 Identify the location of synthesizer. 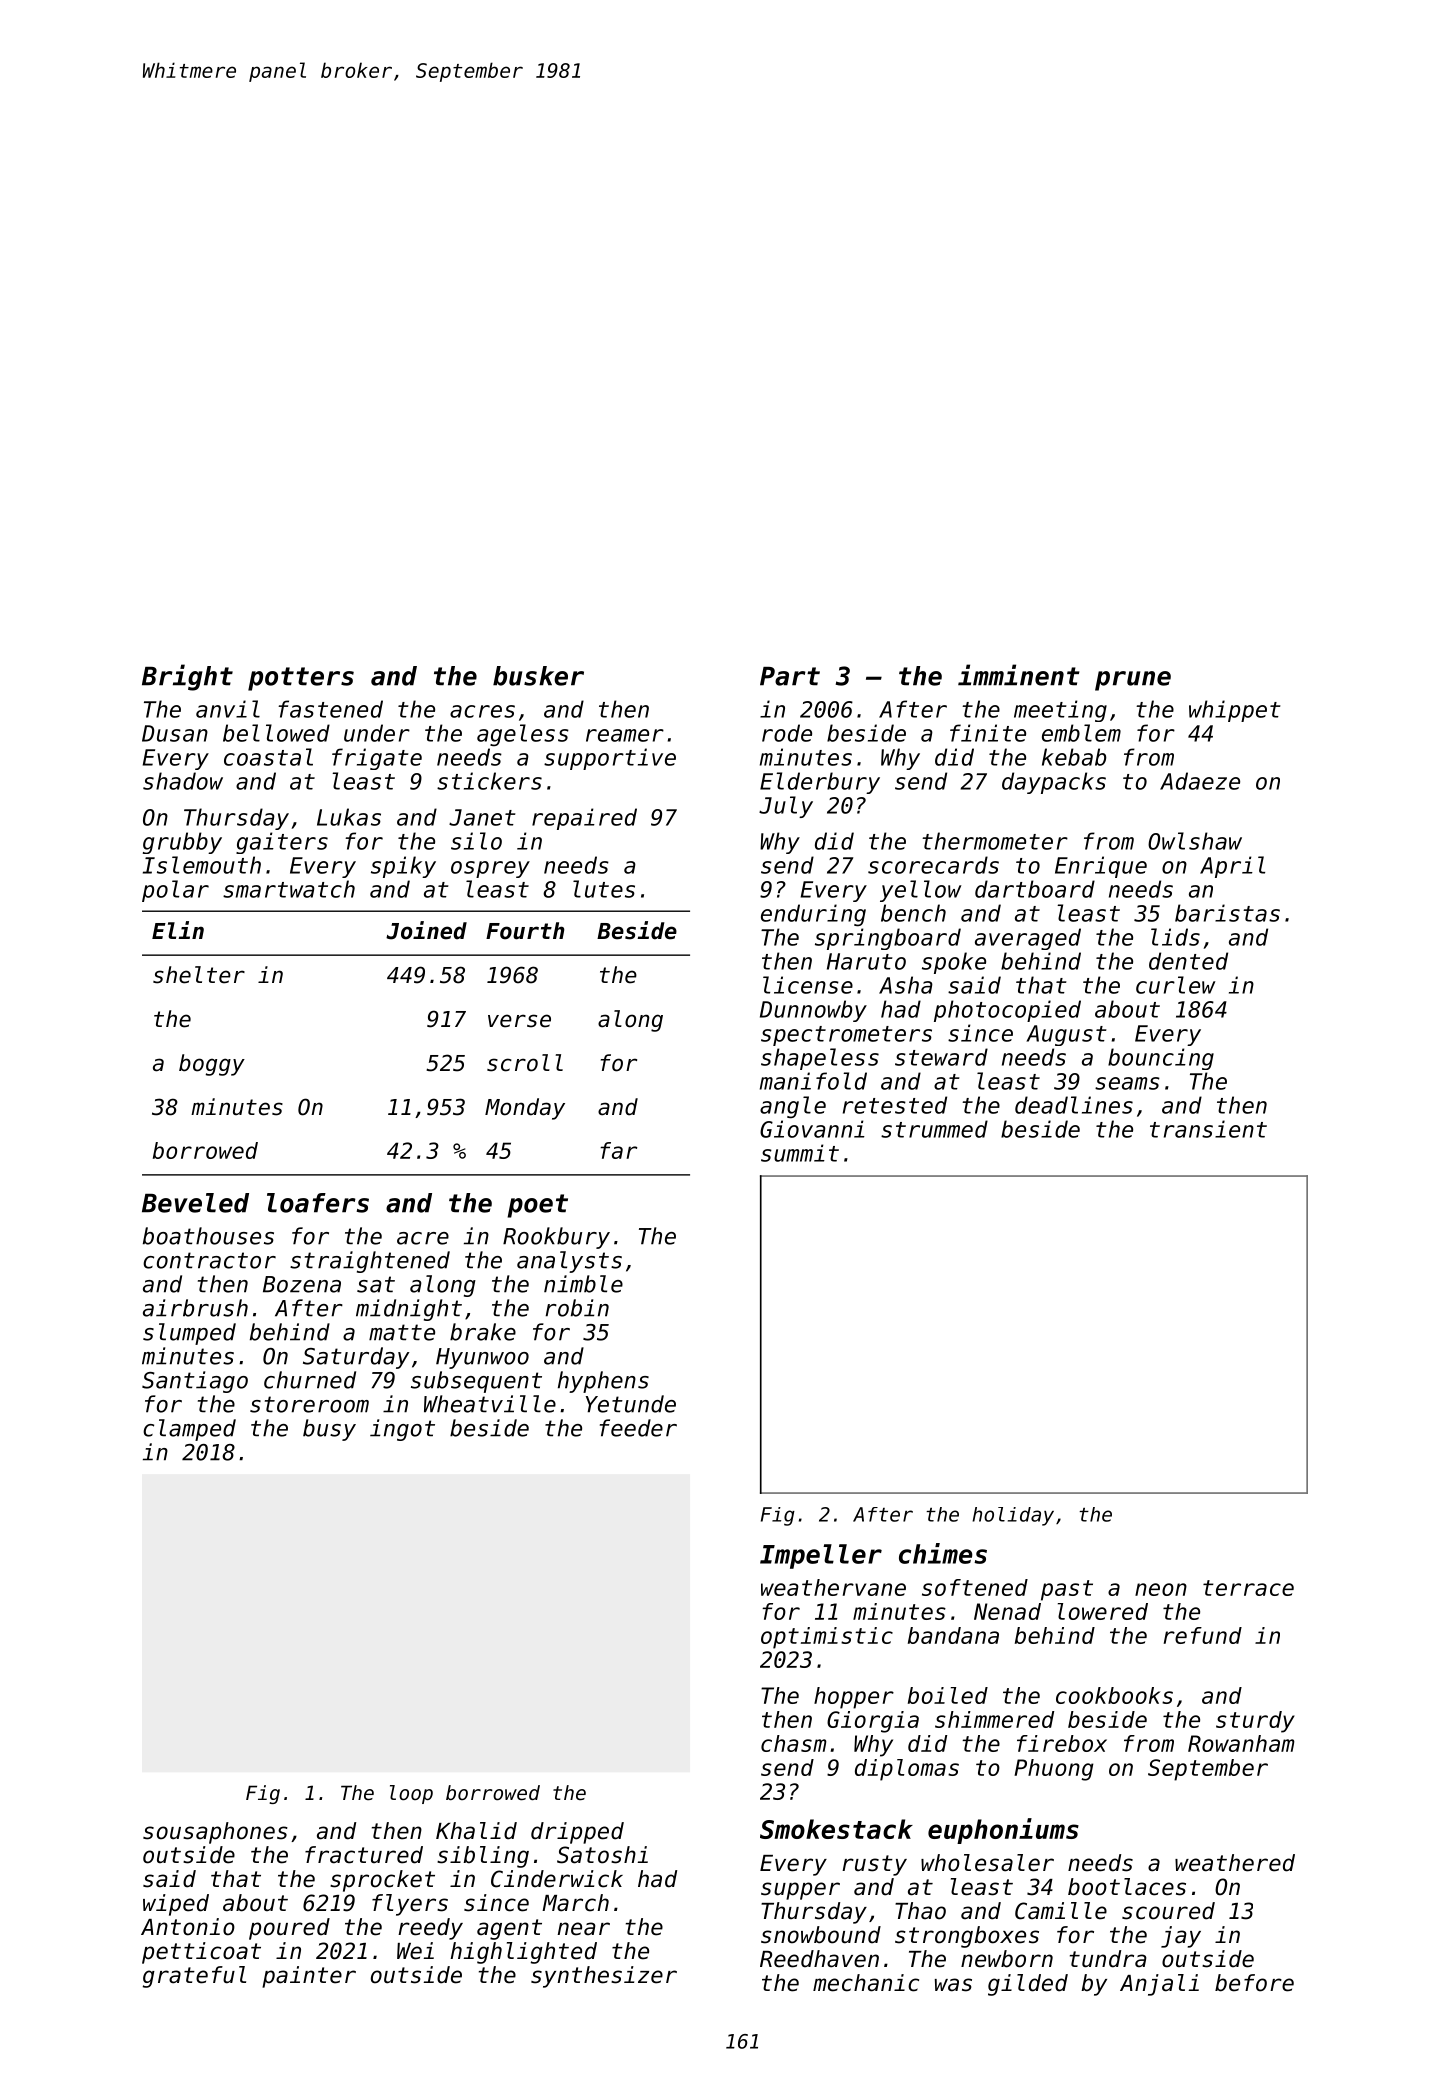
(604, 1977).
